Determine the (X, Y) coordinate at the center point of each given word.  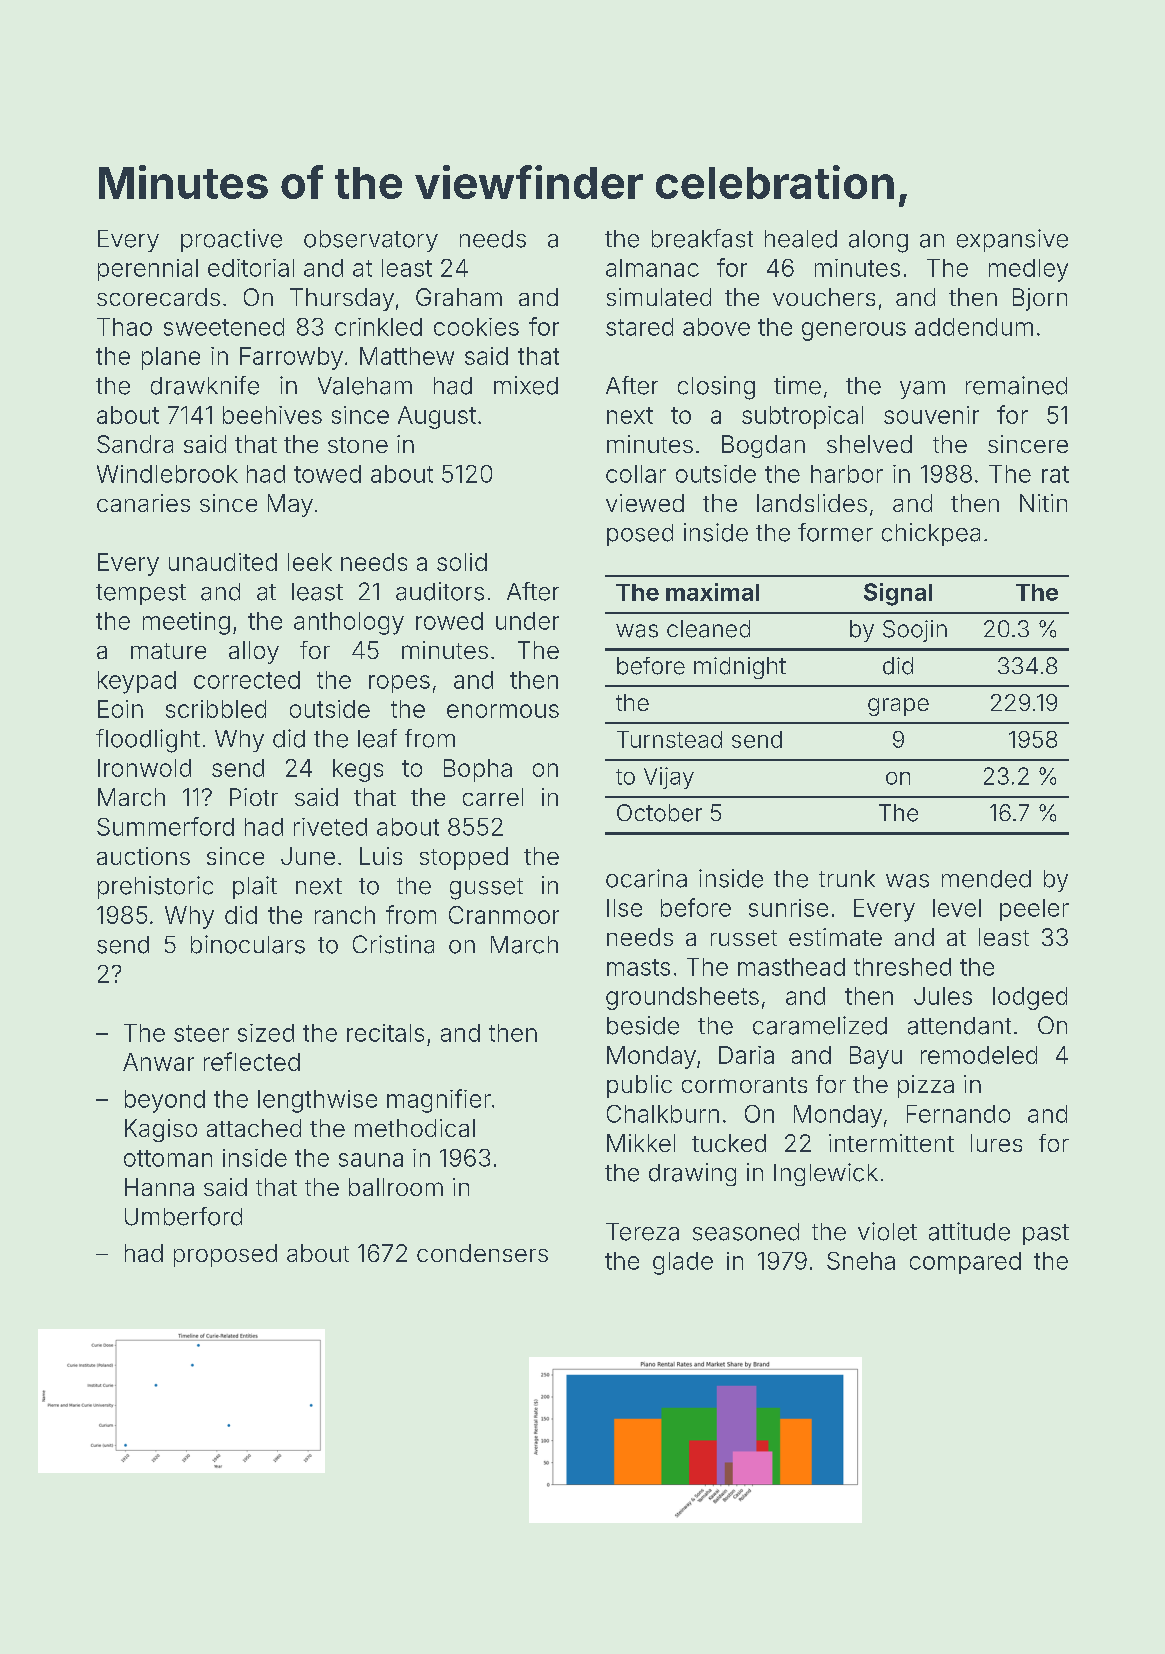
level (957, 908)
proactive (231, 240)
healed (801, 239)
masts (638, 967)
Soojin (915, 631)
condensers (482, 1253)
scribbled (216, 709)
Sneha (861, 1261)
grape (898, 707)
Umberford (183, 1216)
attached (254, 1128)
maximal (712, 592)
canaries (143, 503)
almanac (652, 268)
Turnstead (669, 739)
